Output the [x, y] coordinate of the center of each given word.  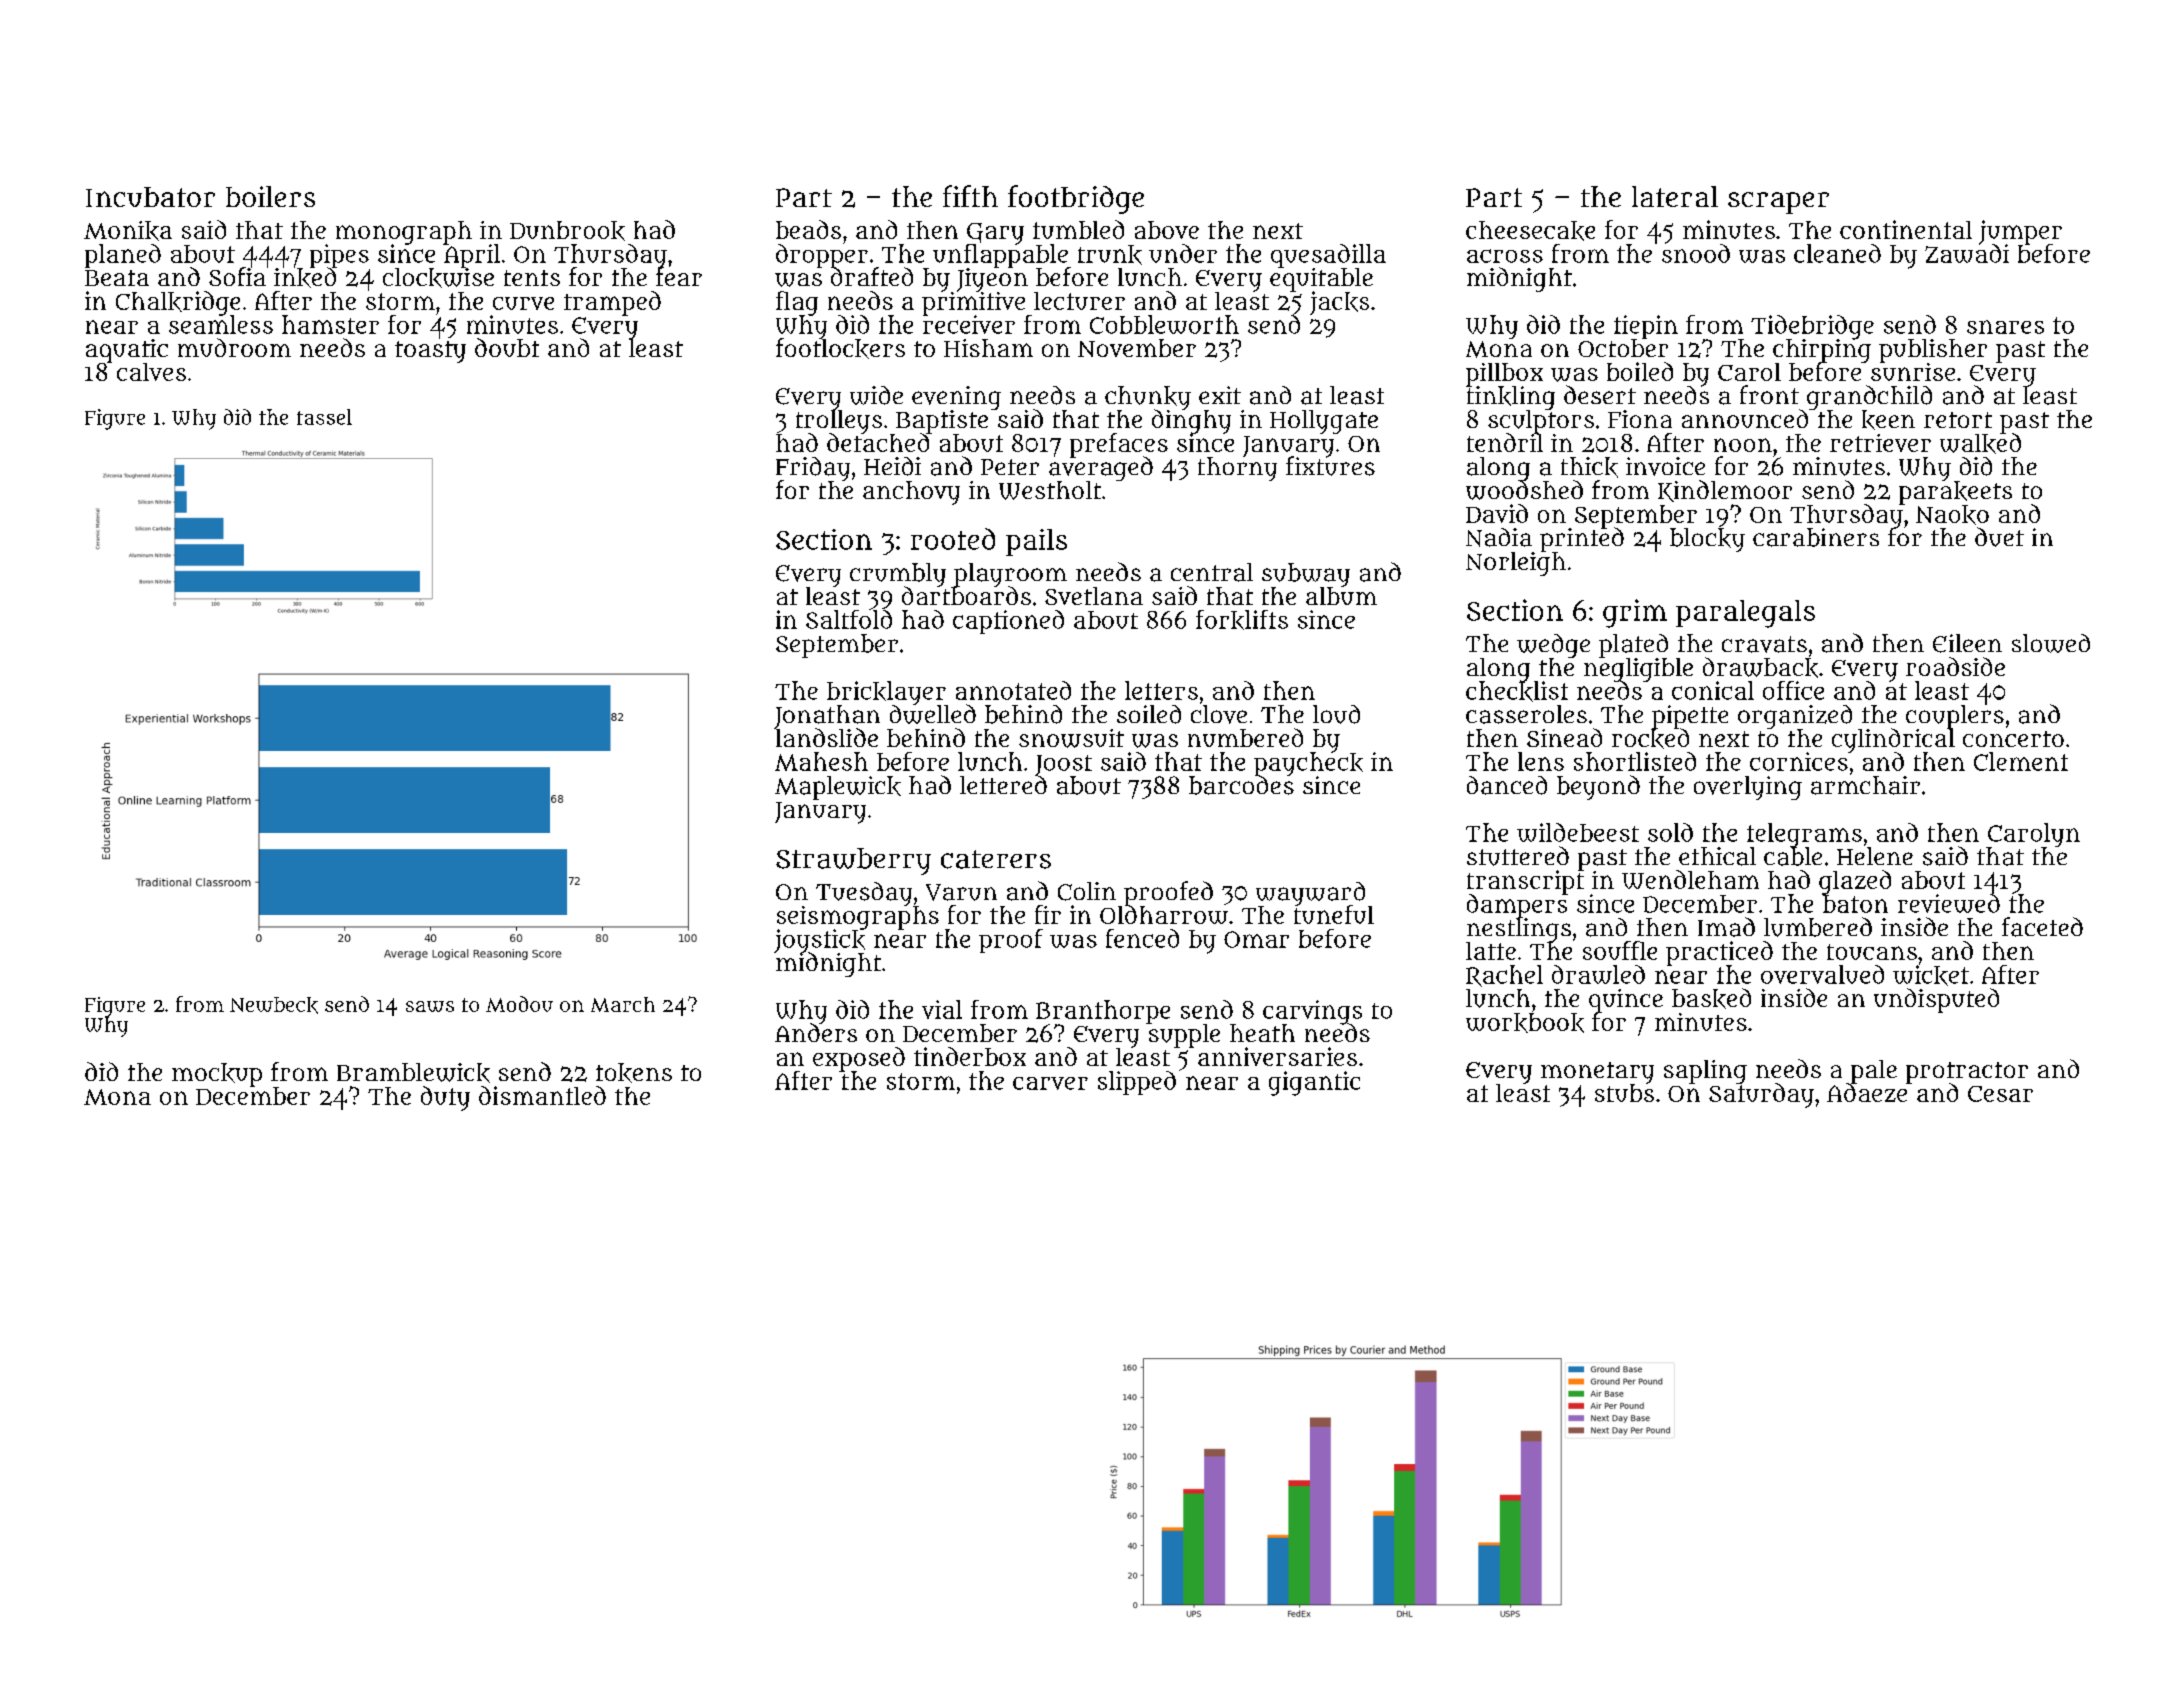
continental [1906, 229]
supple [1184, 1036]
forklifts [1242, 620]
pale [1874, 1071]
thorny [1237, 469]
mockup [217, 1075]
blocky [1707, 540]
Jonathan [827, 717]
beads [808, 229]
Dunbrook [567, 231]
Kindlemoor [1725, 491]
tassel [324, 417]
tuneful [1334, 915]
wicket [1931, 975]
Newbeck [274, 1005]
